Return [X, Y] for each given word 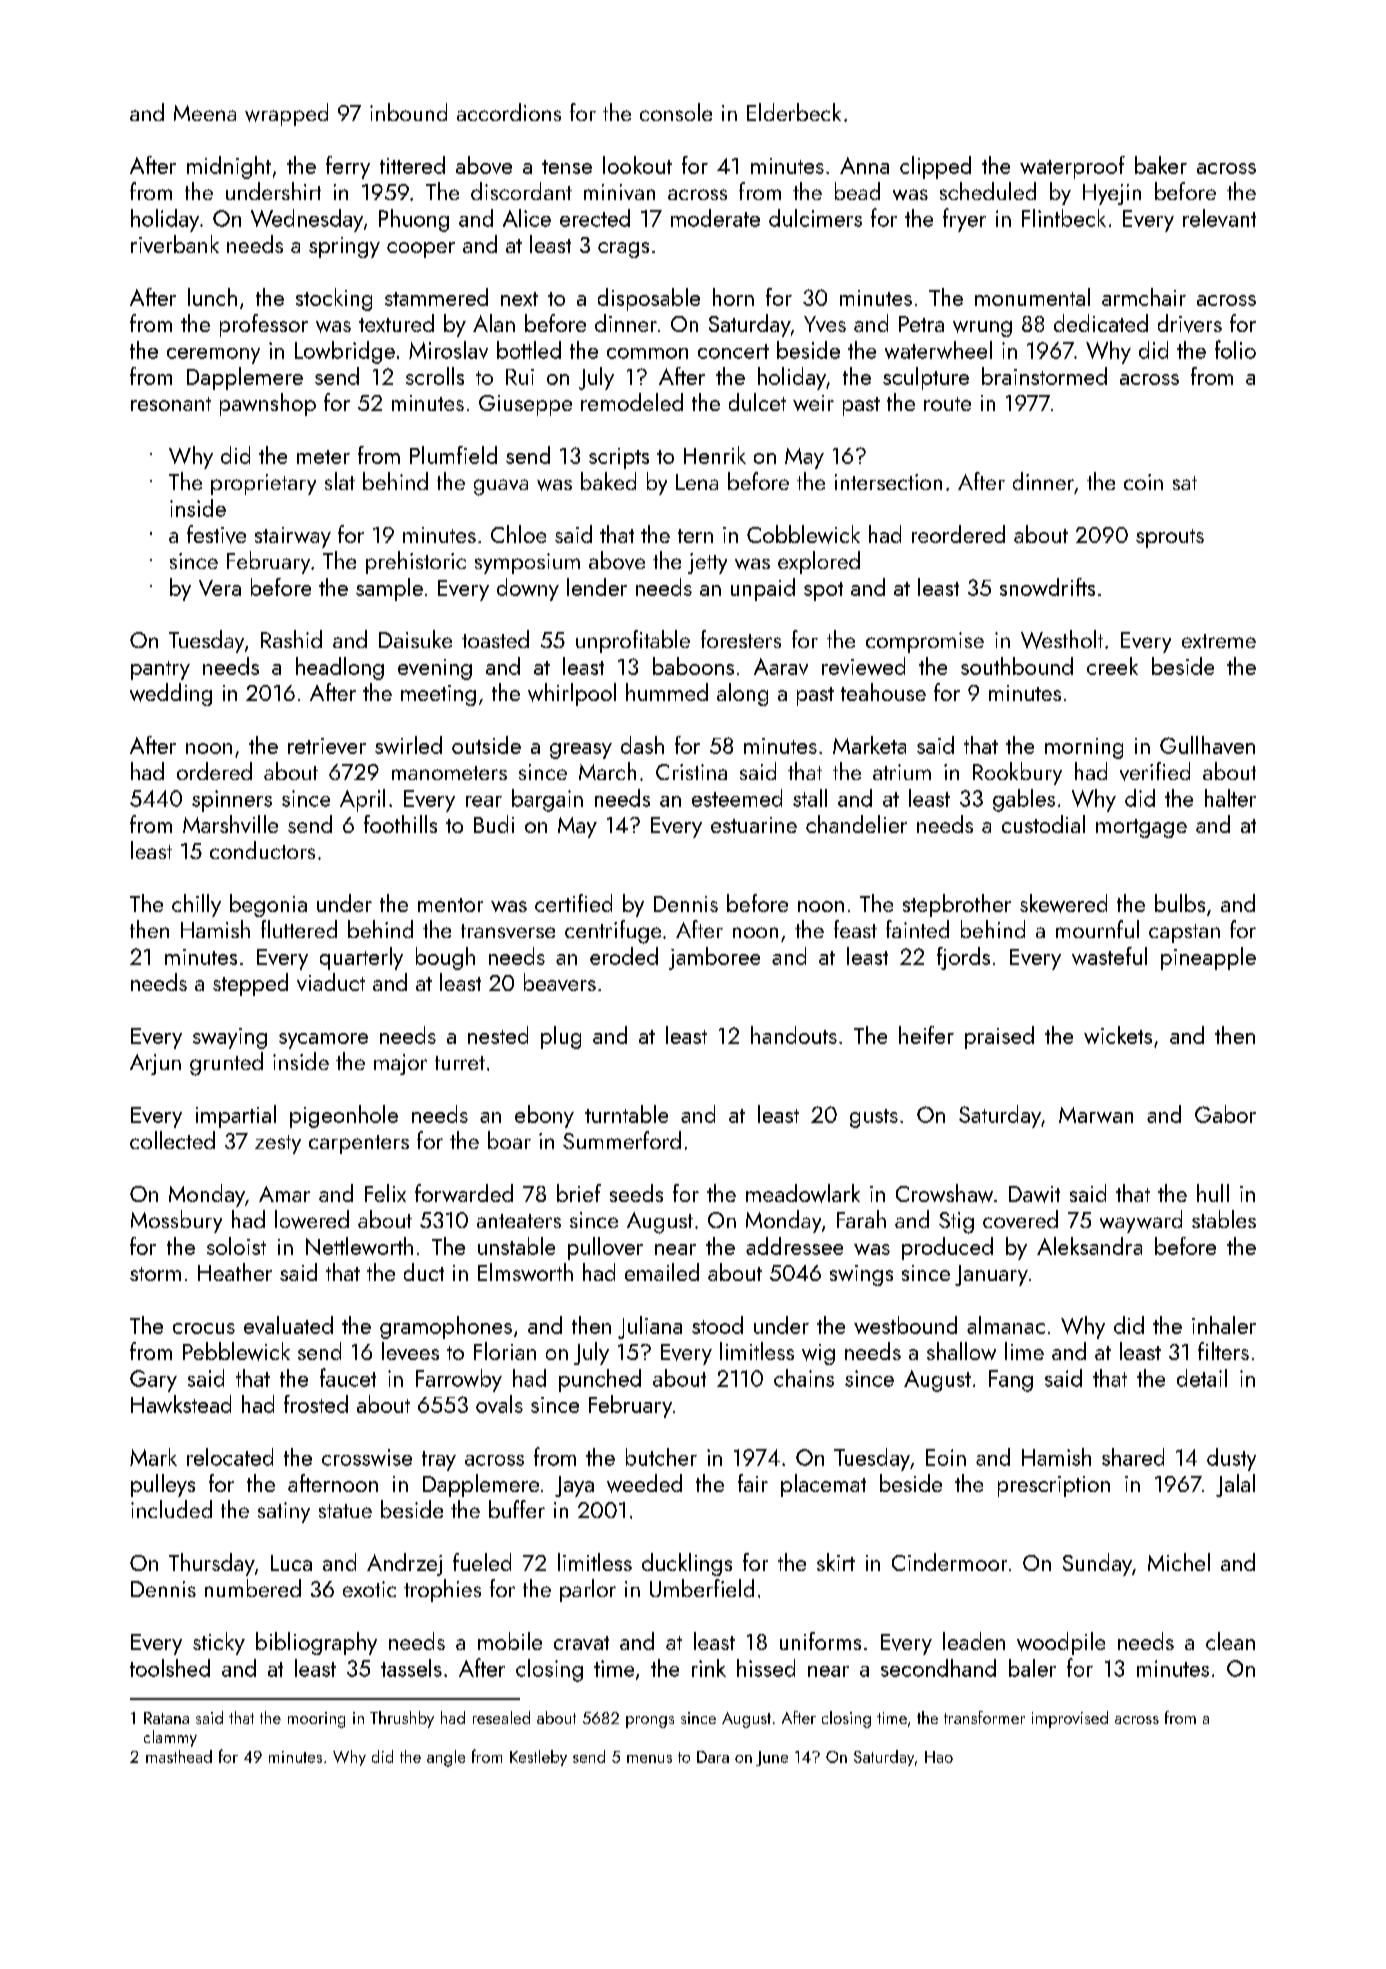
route [947, 404]
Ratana [166, 1718]
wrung [982, 329]
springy [344, 247]
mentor [450, 905]
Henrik [715, 455]
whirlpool [572, 694]
